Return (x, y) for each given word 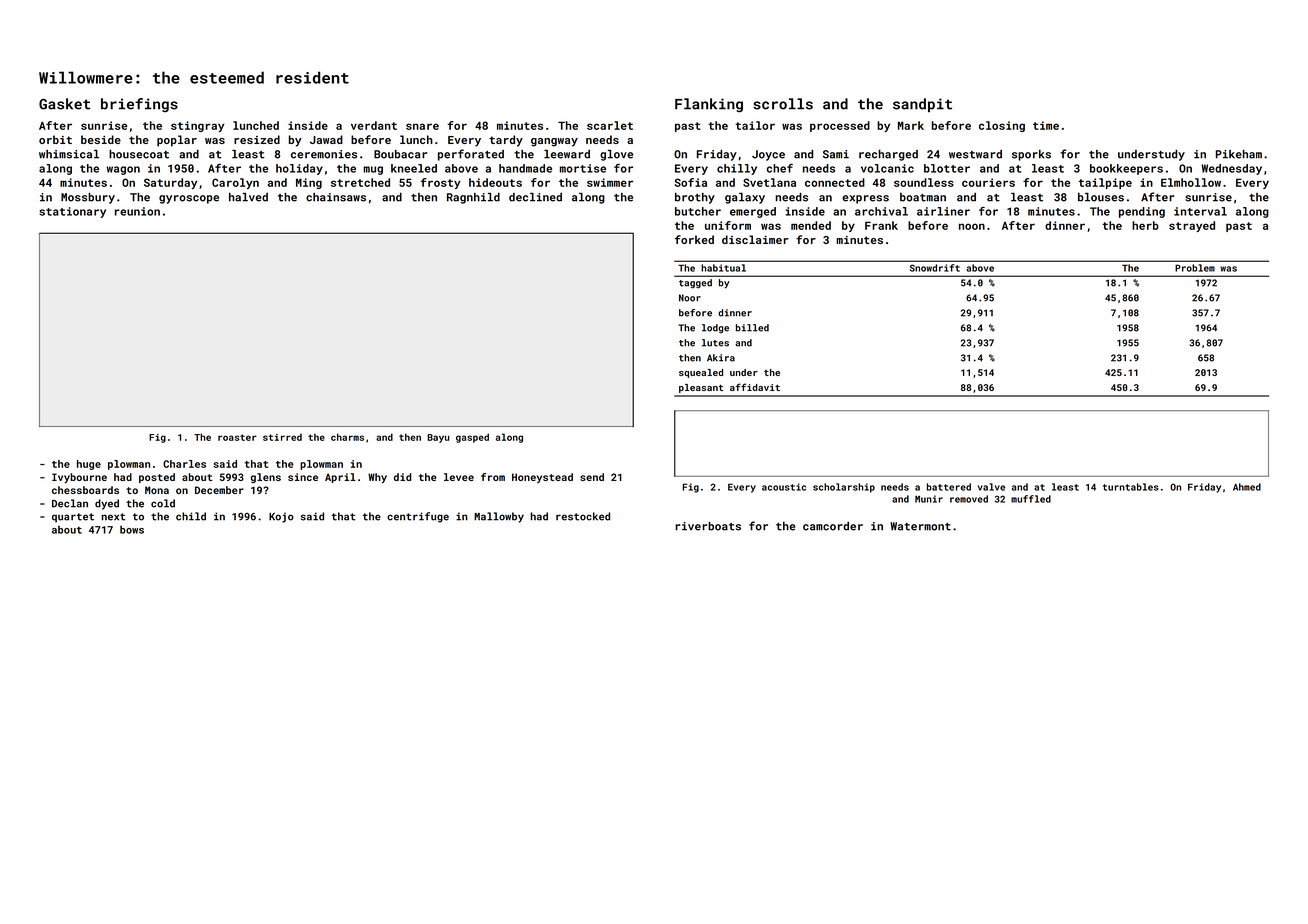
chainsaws (336, 197)
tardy (506, 141)
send (592, 477)
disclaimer (755, 239)
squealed (701, 373)
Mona (157, 490)
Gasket (65, 104)
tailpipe (1105, 183)
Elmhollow (1191, 182)
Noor (690, 298)
